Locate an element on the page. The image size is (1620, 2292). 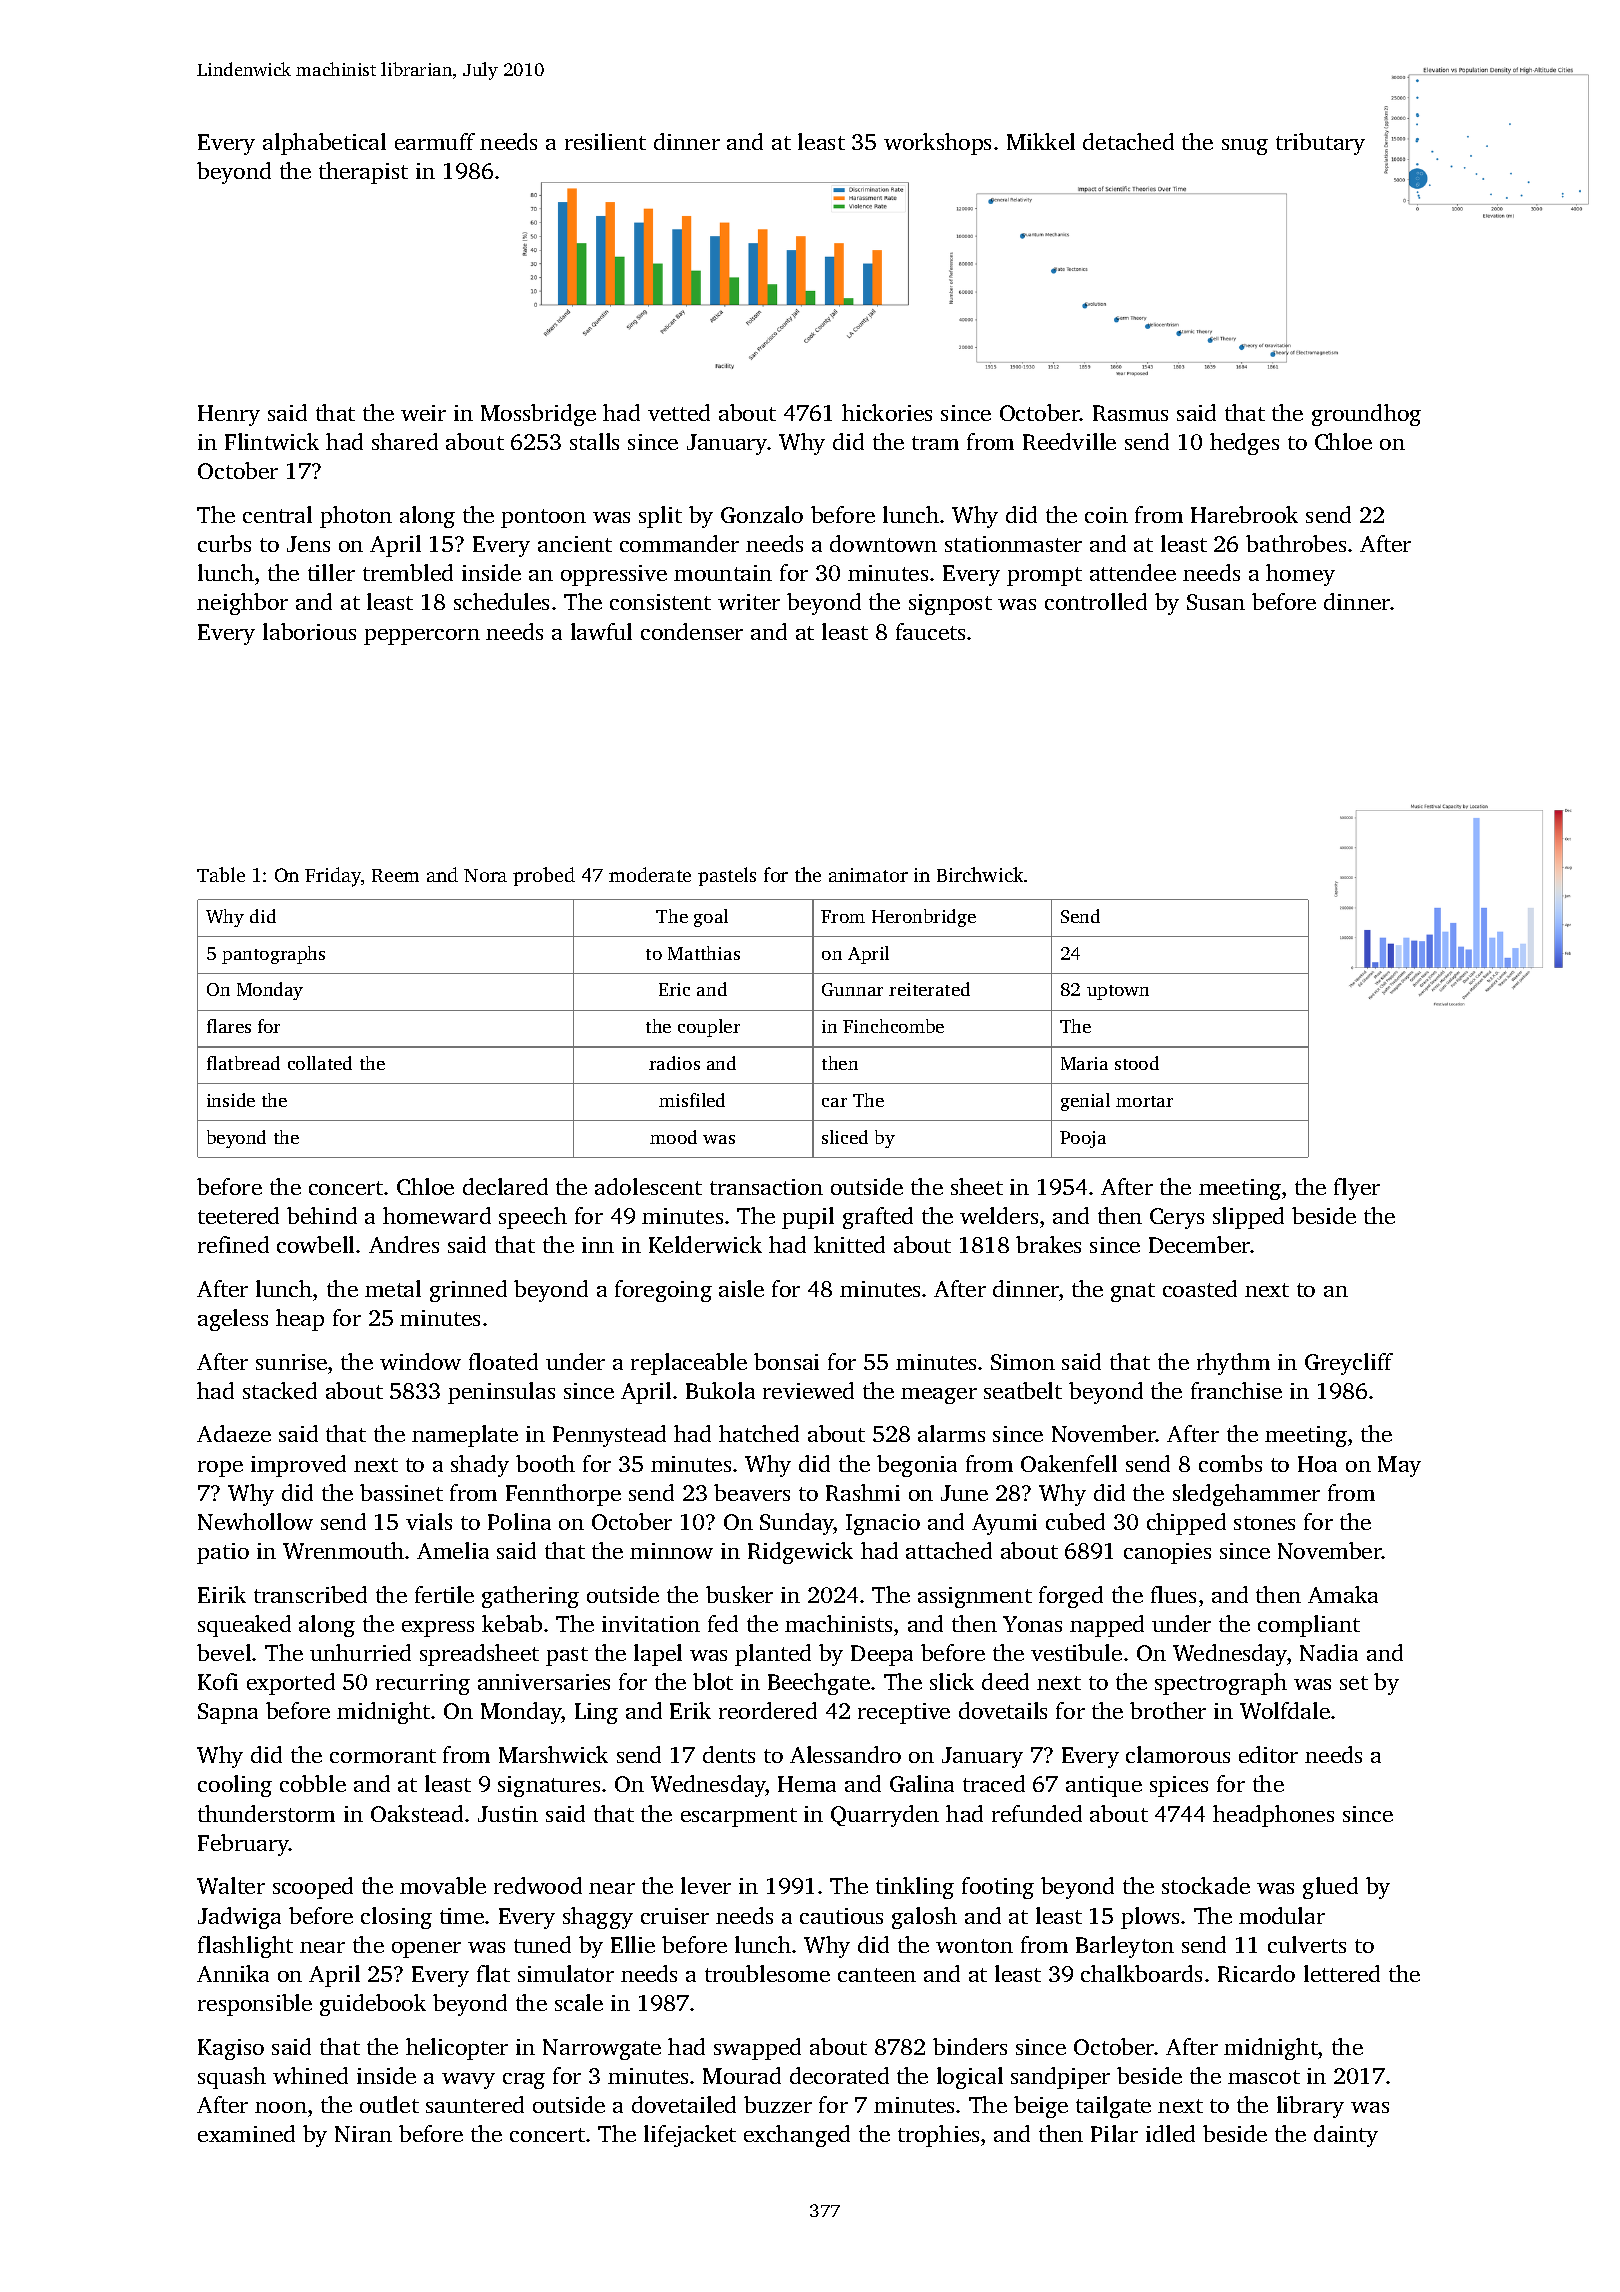
foregoing is located at coordinates (663, 1291).
